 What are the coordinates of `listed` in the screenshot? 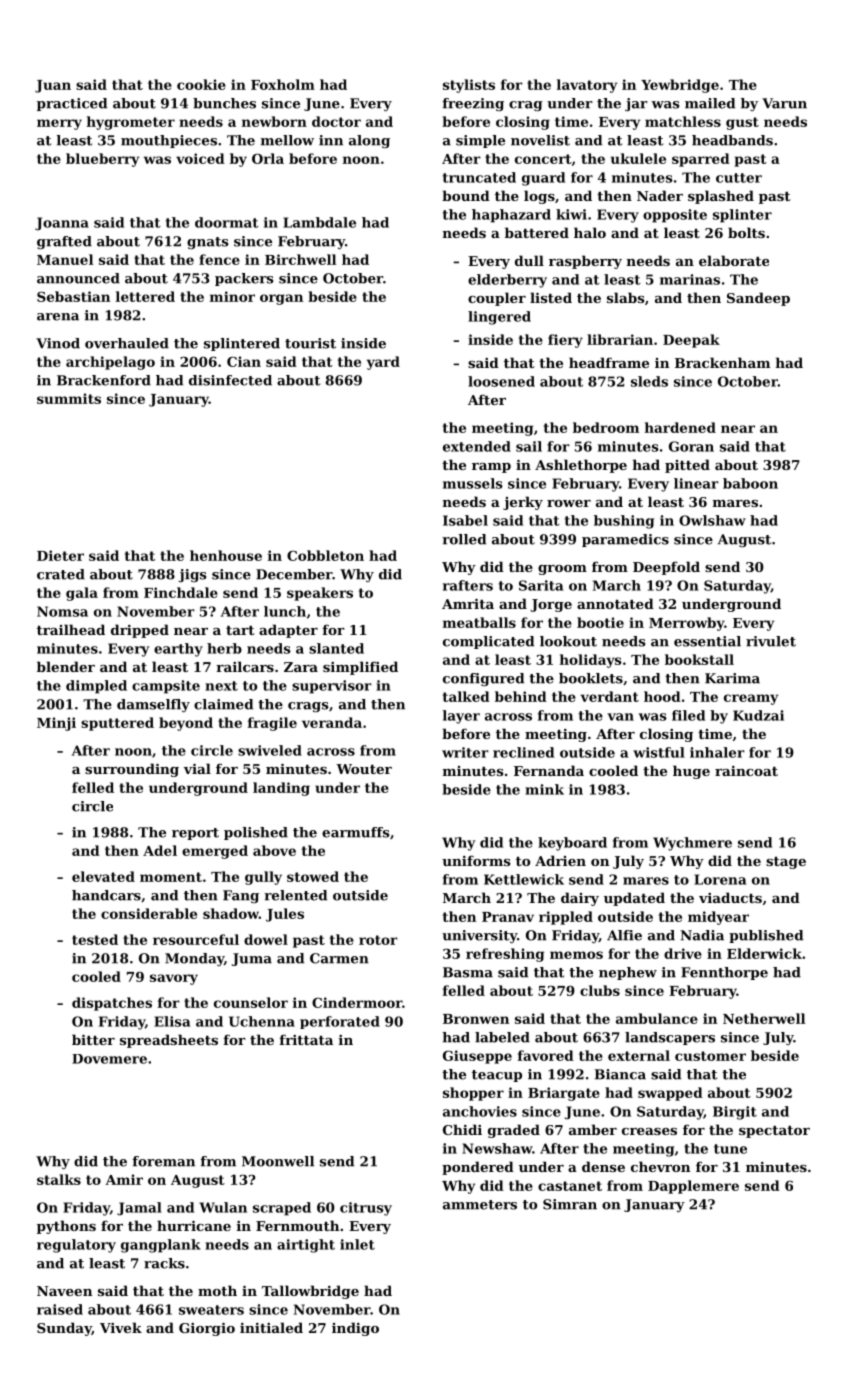 It's located at (551, 297).
